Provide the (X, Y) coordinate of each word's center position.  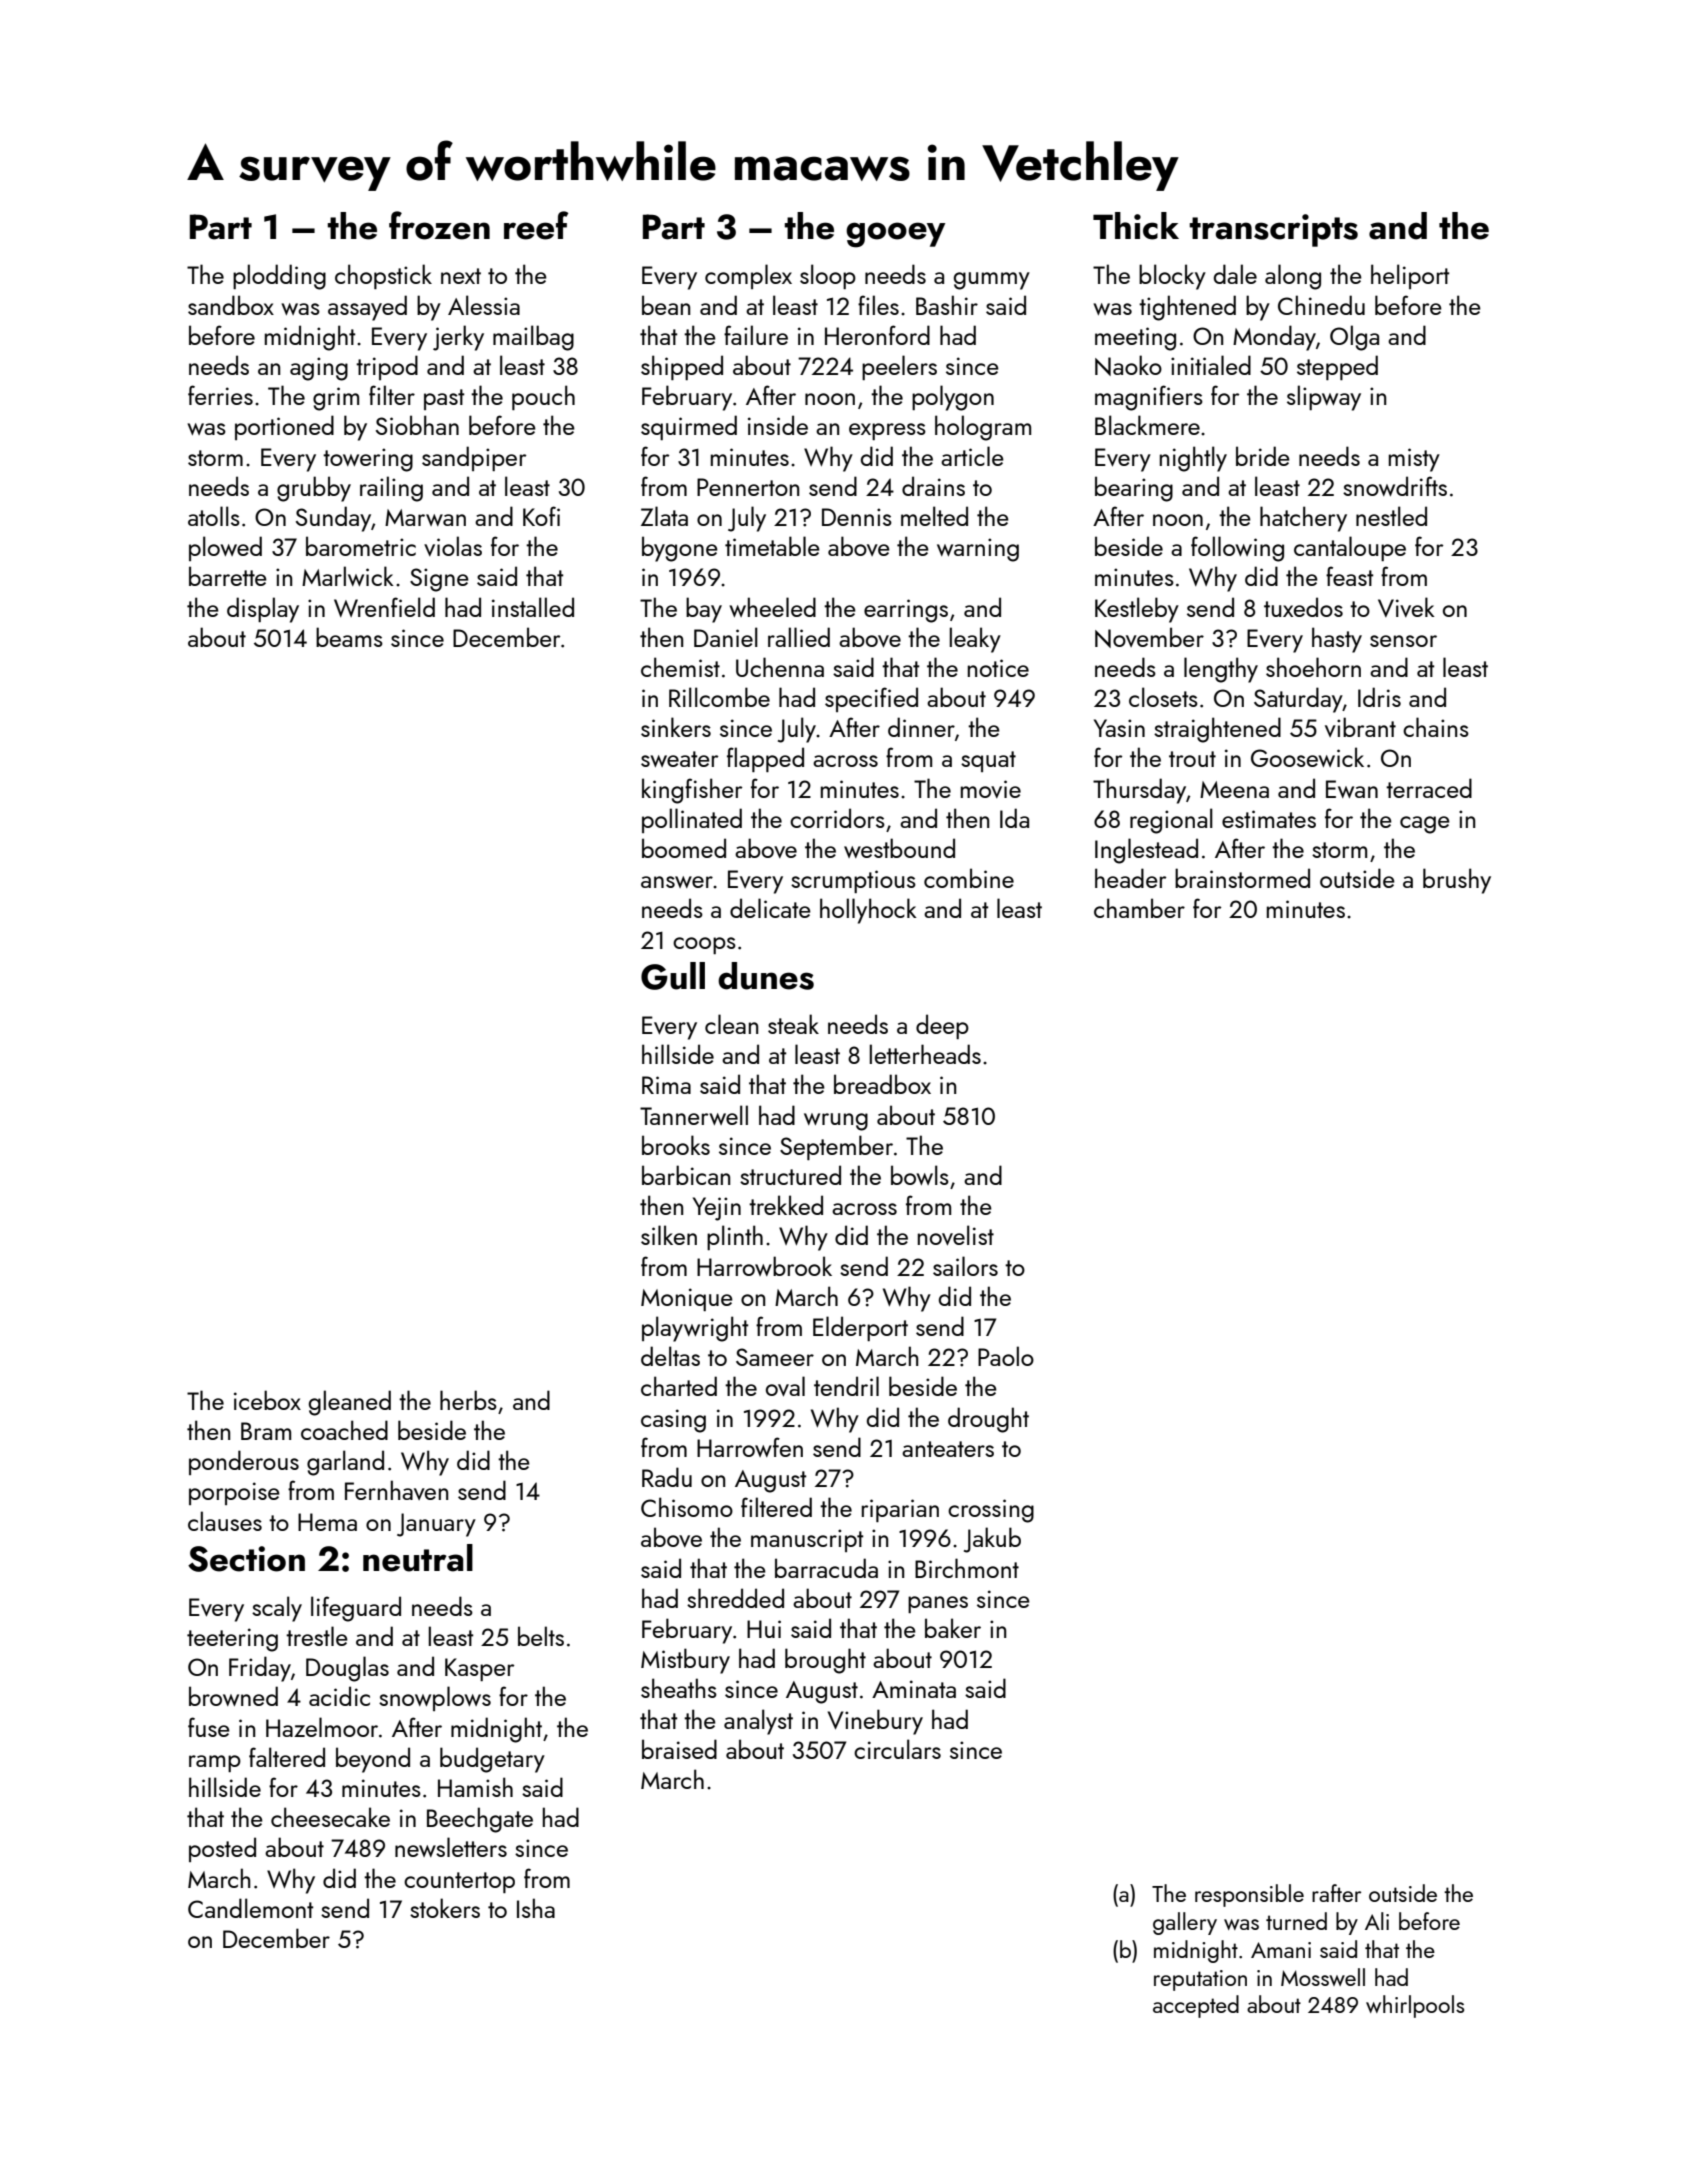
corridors (837, 818)
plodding (279, 277)
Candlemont (250, 1908)
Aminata (914, 1689)
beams (349, 637)
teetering (232, 1640)
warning (978, 550)
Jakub (992, 1540)
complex (748, 276)
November (1149, 637)
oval (785, 1386)
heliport (1410, 276)
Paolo (1006, 1356)
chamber (1139, 908)
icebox (267, 1400)
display (263, 610)
